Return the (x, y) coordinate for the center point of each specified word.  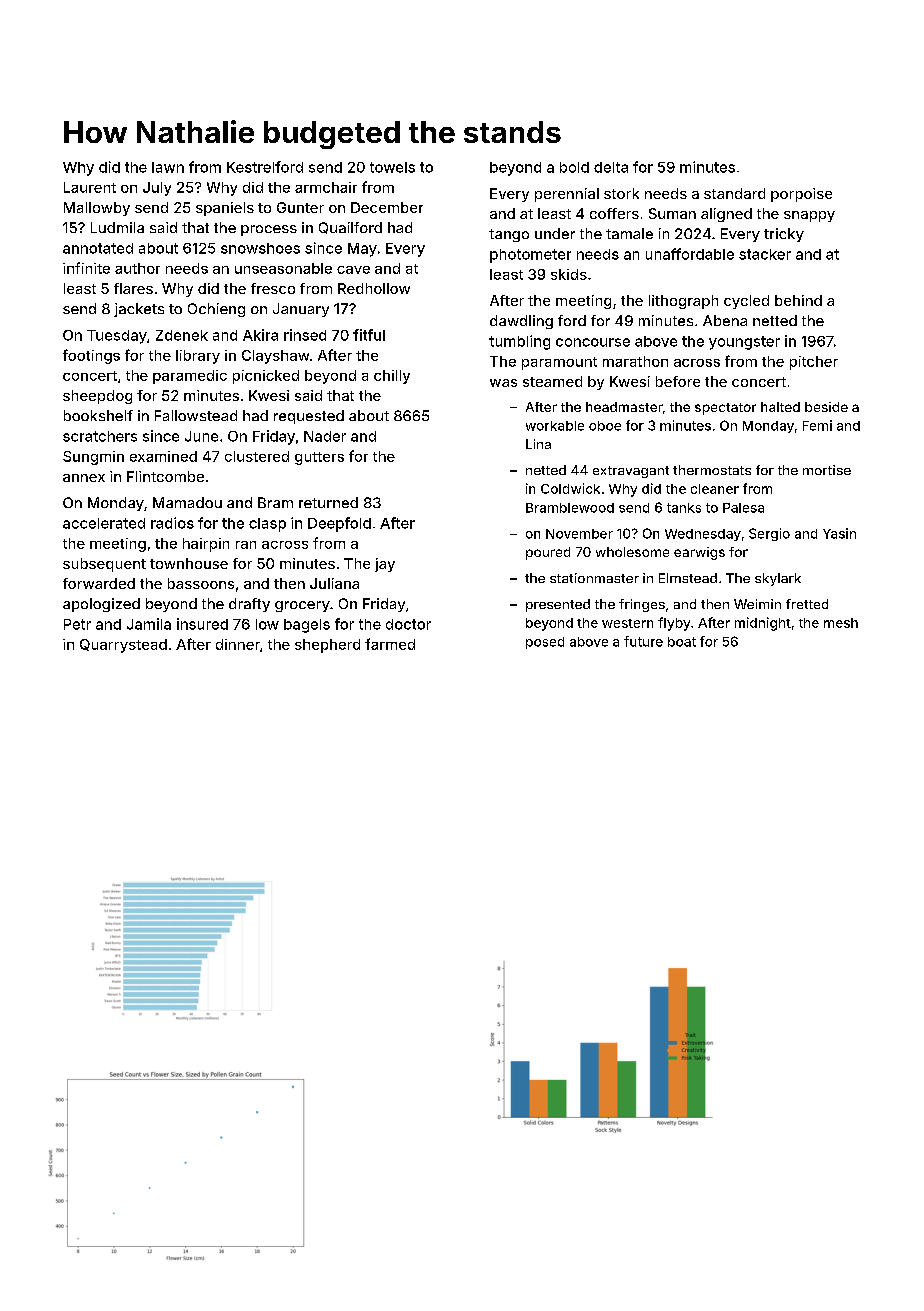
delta (611, 167)
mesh (841, 623)
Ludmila (117, 227)
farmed (390, 644)
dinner (238, 644)
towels (392, 167)
